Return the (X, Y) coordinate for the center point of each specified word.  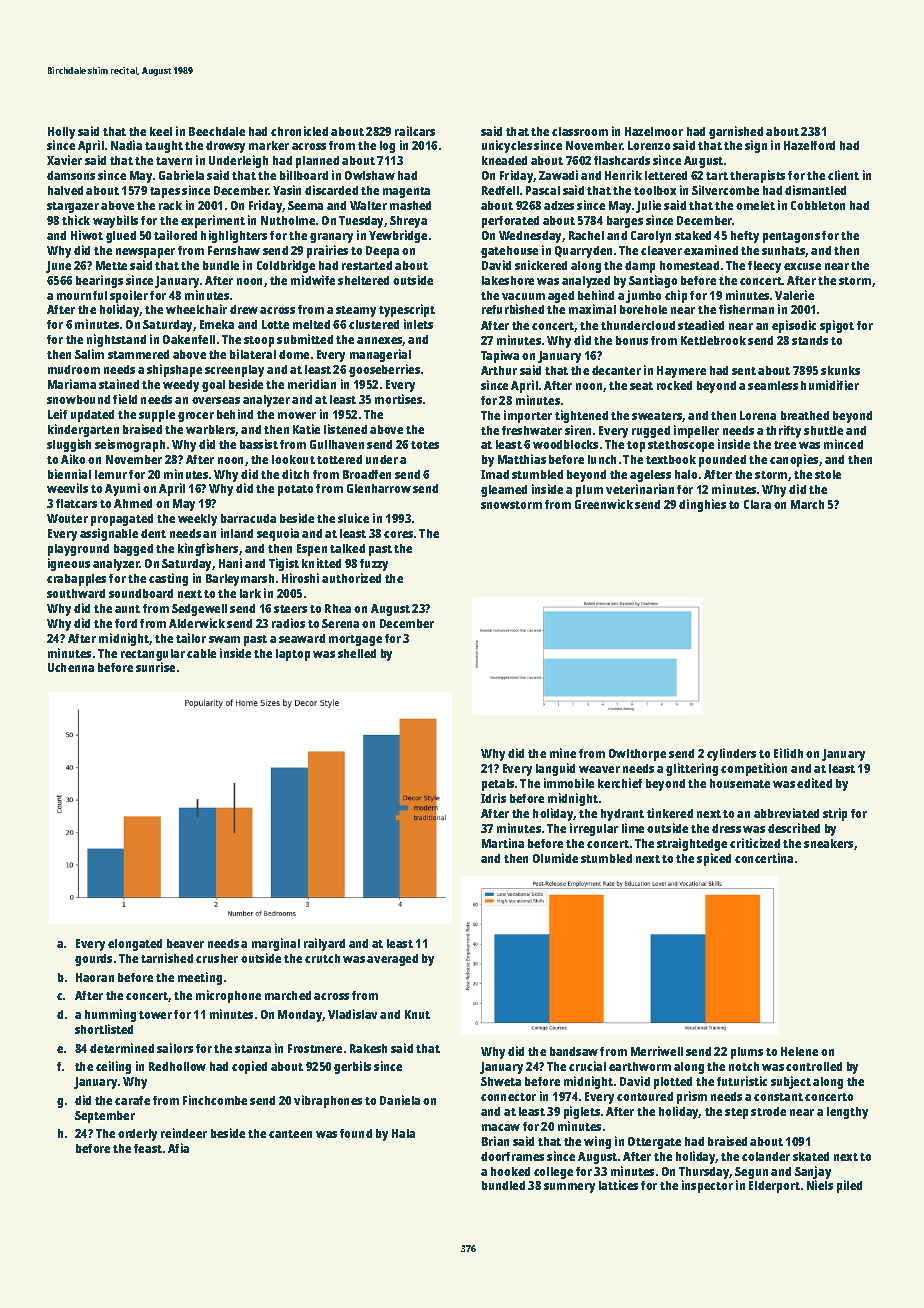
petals (498, 785)
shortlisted (104, 1029)
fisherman (746, 309)
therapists (757, 176)
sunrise (155, 667)
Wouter (67, 518)
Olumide (555, 858)
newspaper (145, 253)
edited (814, 783)
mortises (398, 399)
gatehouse (509, 252)
